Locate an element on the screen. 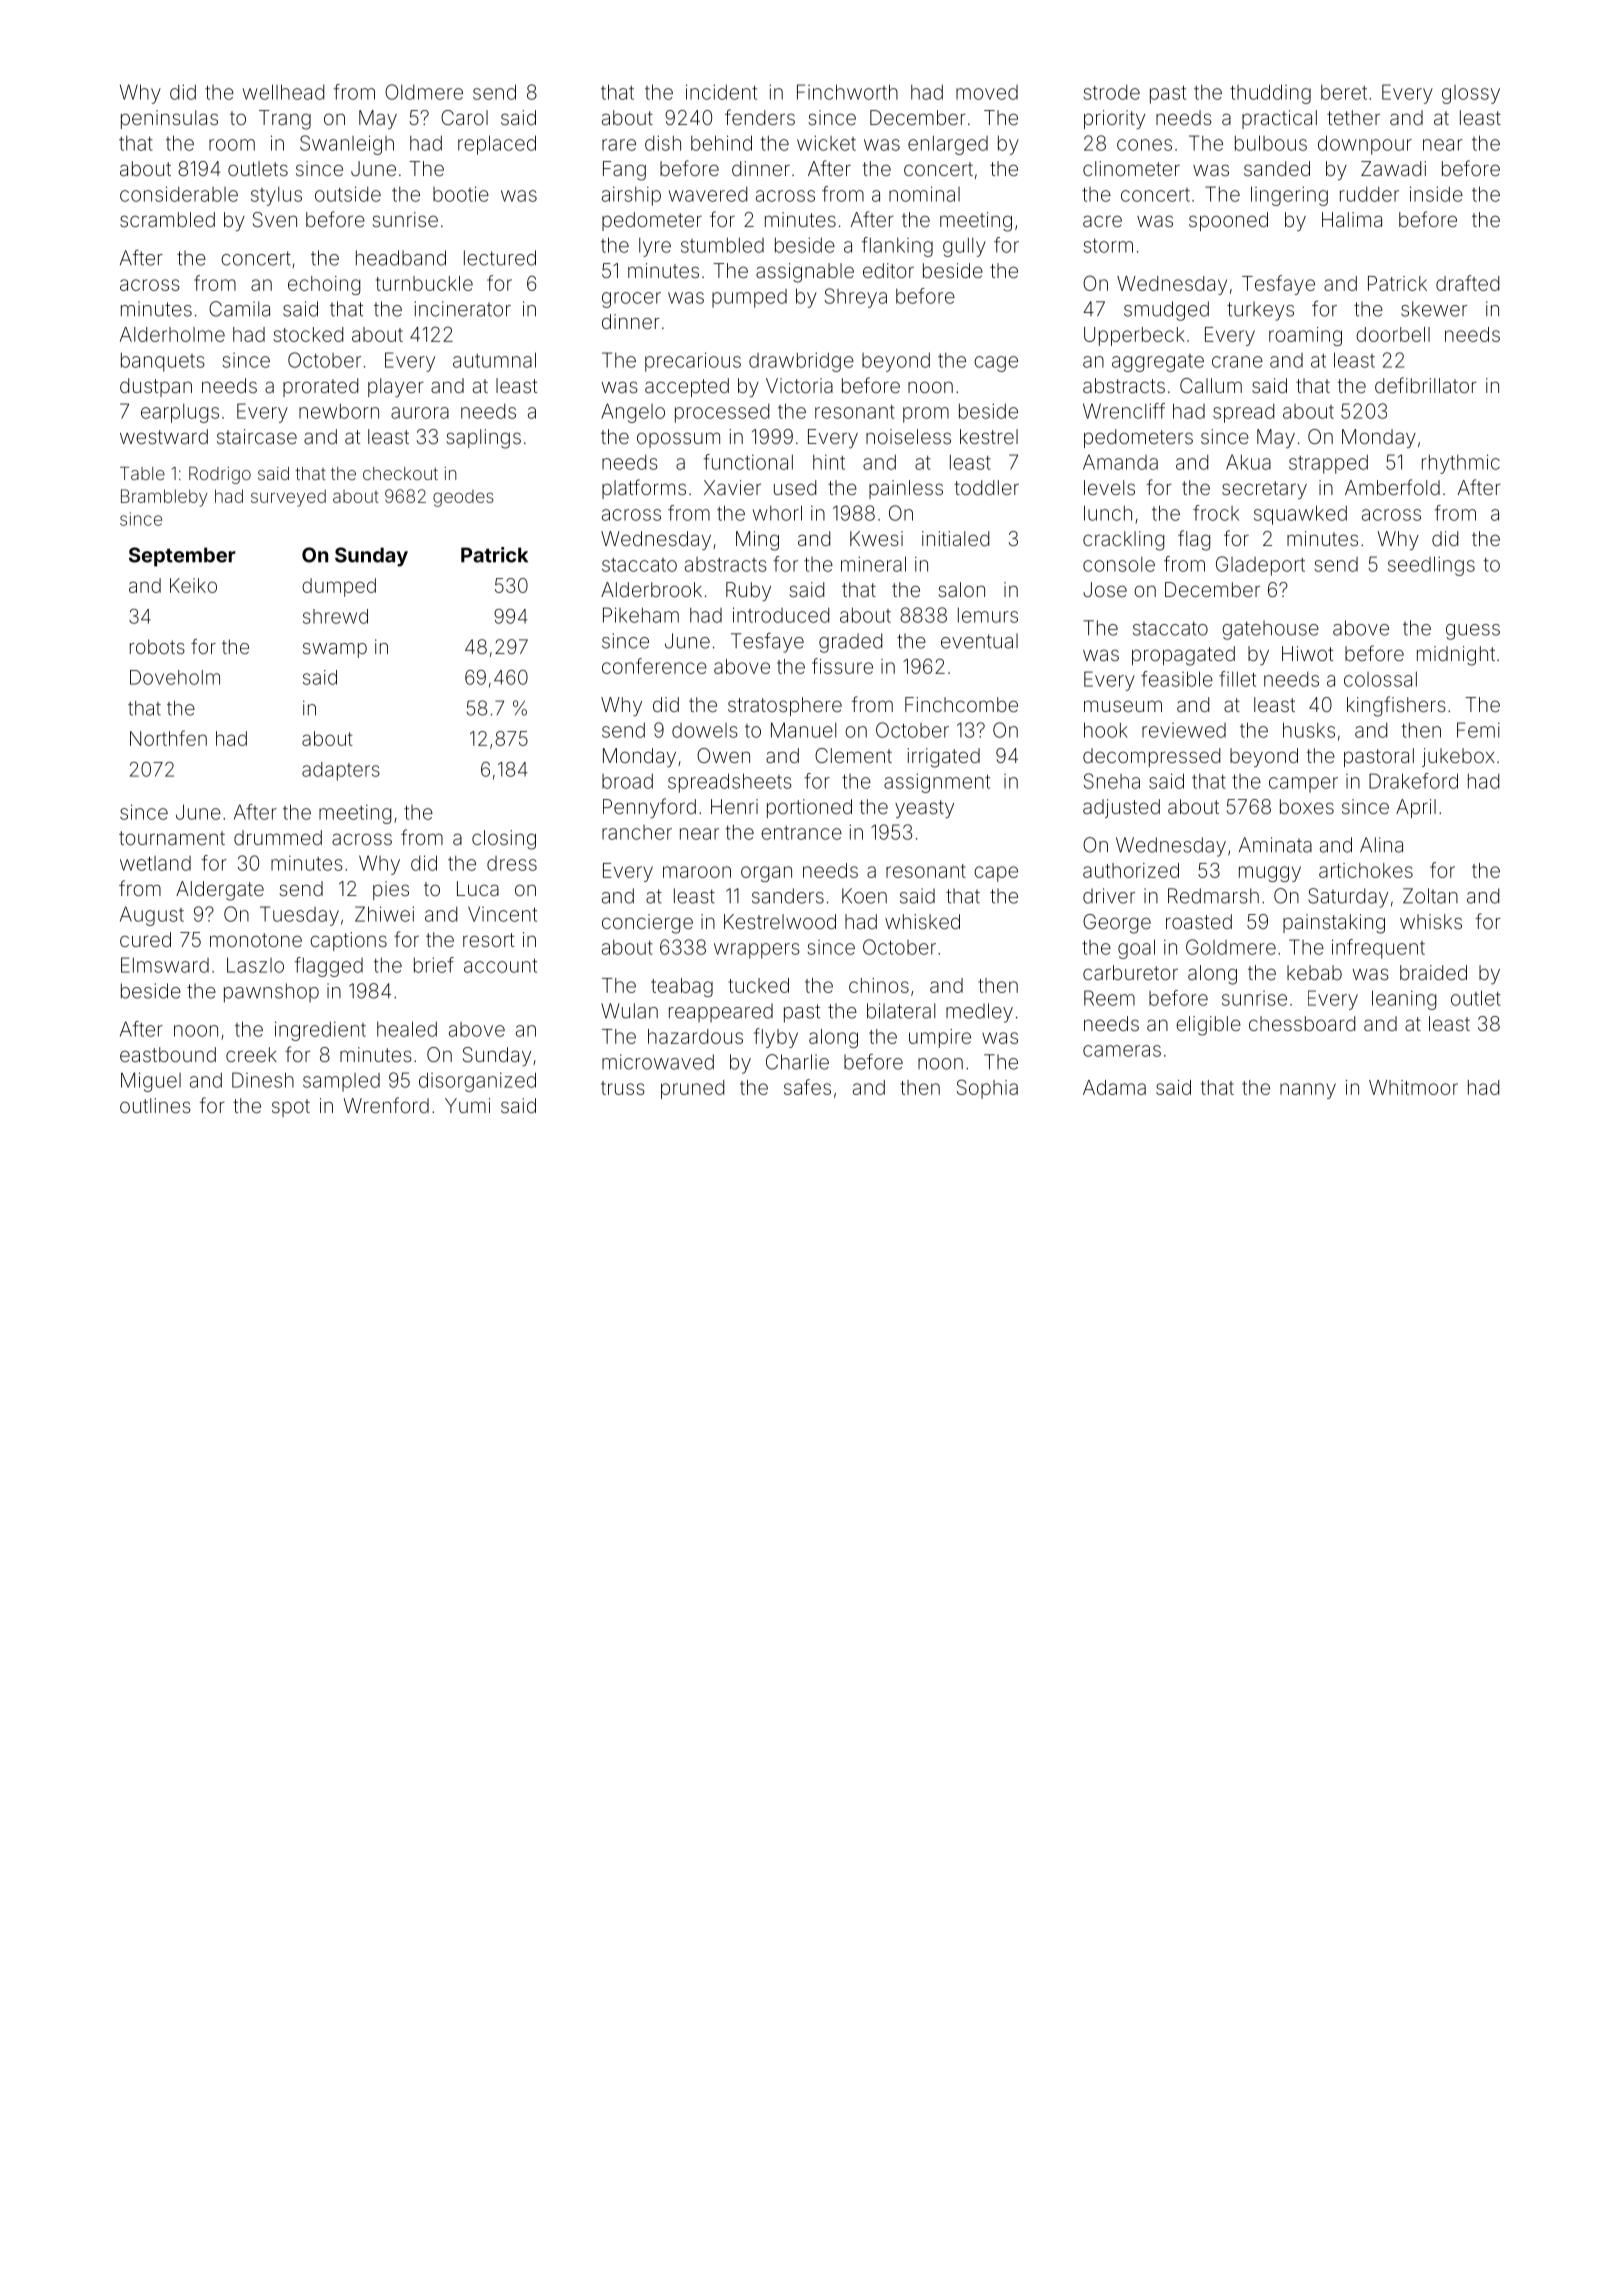 Image resolution: width=1620 pixels, height=2292 pixels. beret is located at coordinates (1344, 92).
